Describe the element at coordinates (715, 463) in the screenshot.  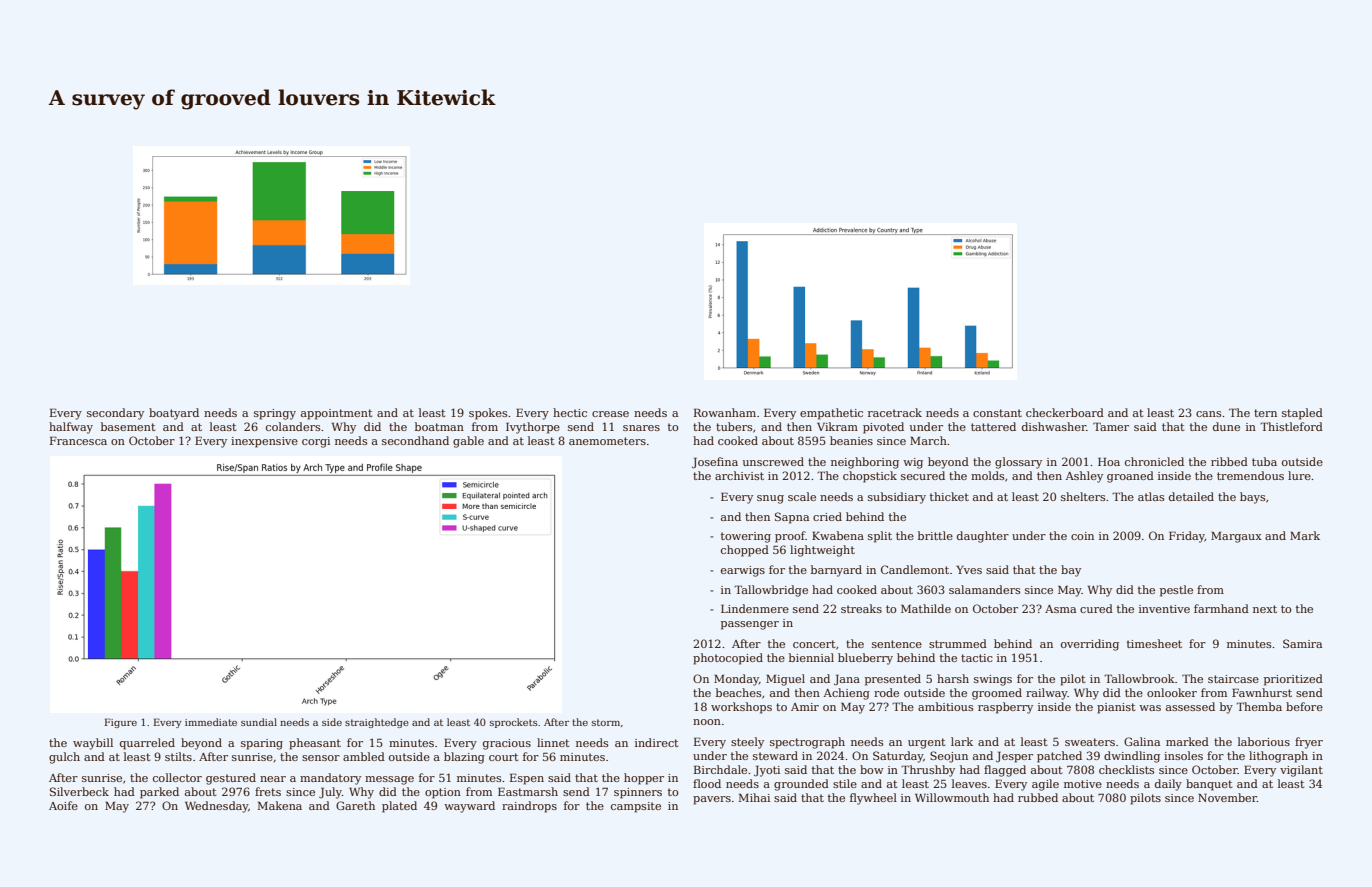
I see `Josefina` at that location.
